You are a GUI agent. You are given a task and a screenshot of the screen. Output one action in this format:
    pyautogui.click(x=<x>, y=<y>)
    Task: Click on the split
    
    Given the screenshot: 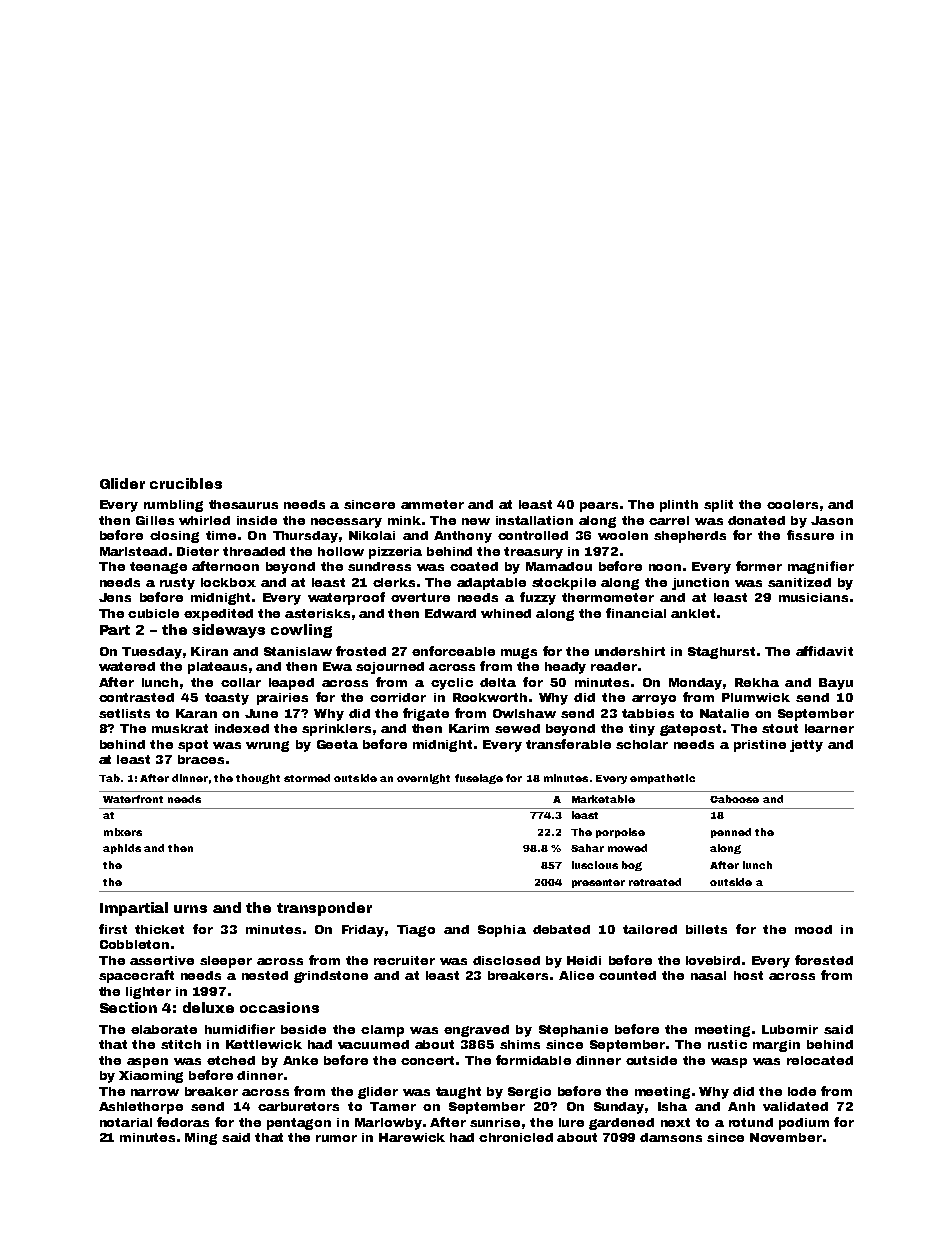 What is the action you would take?
    pyautogui.click(x=718, y=506)
